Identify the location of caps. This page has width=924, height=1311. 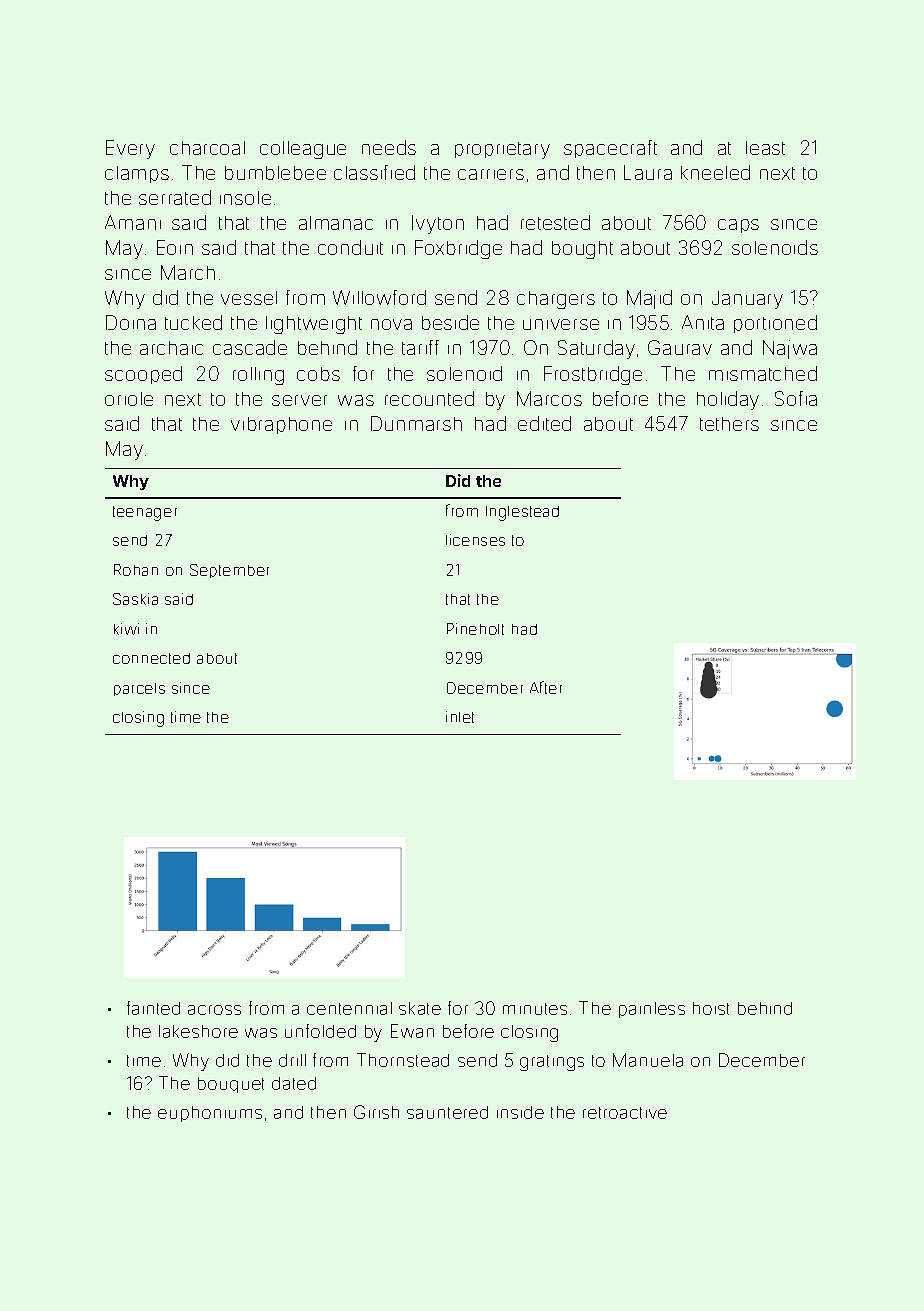
(738, 226).
